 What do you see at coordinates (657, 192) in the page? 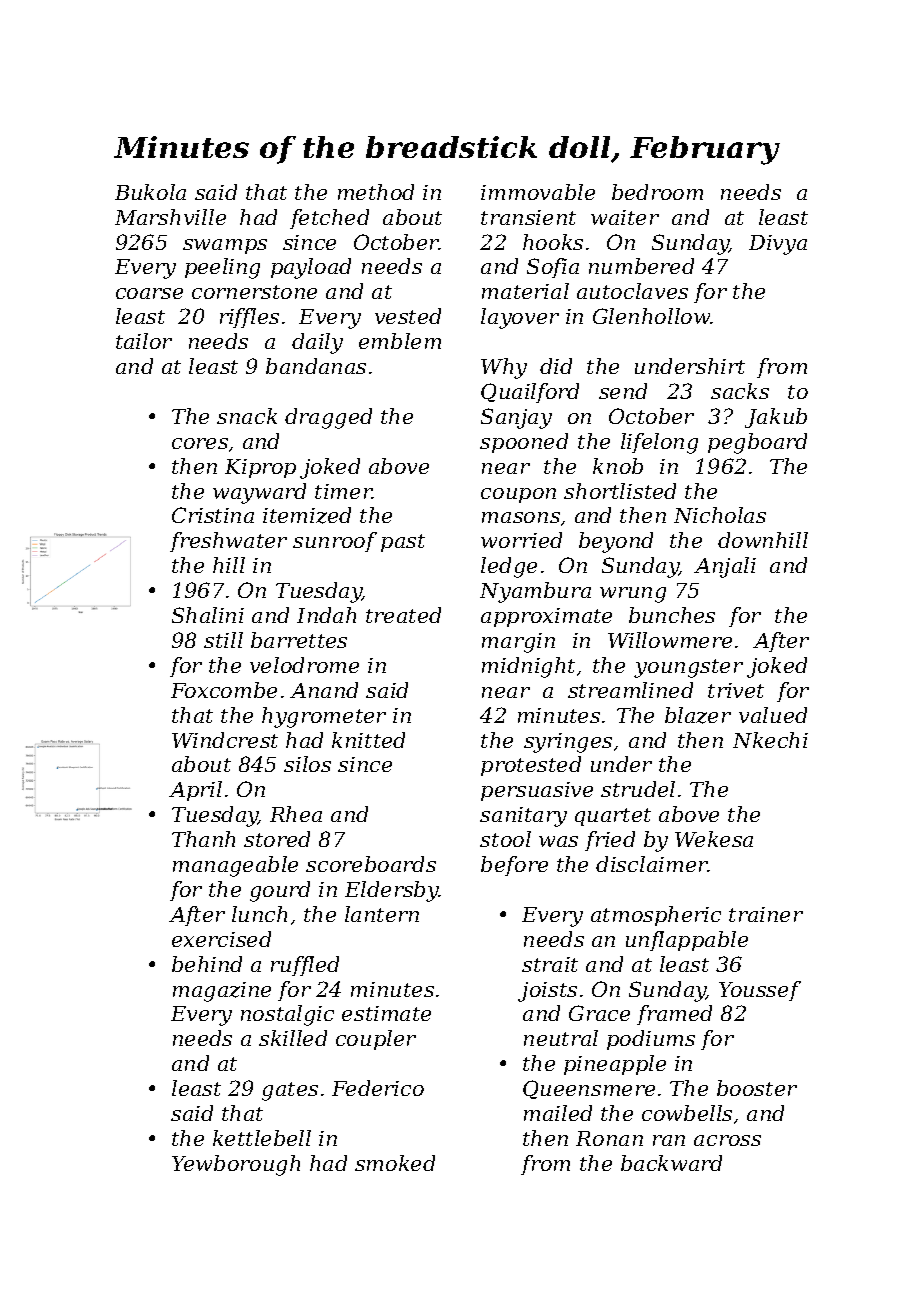
I see `bedroom` at bounding box center [657, 192].
